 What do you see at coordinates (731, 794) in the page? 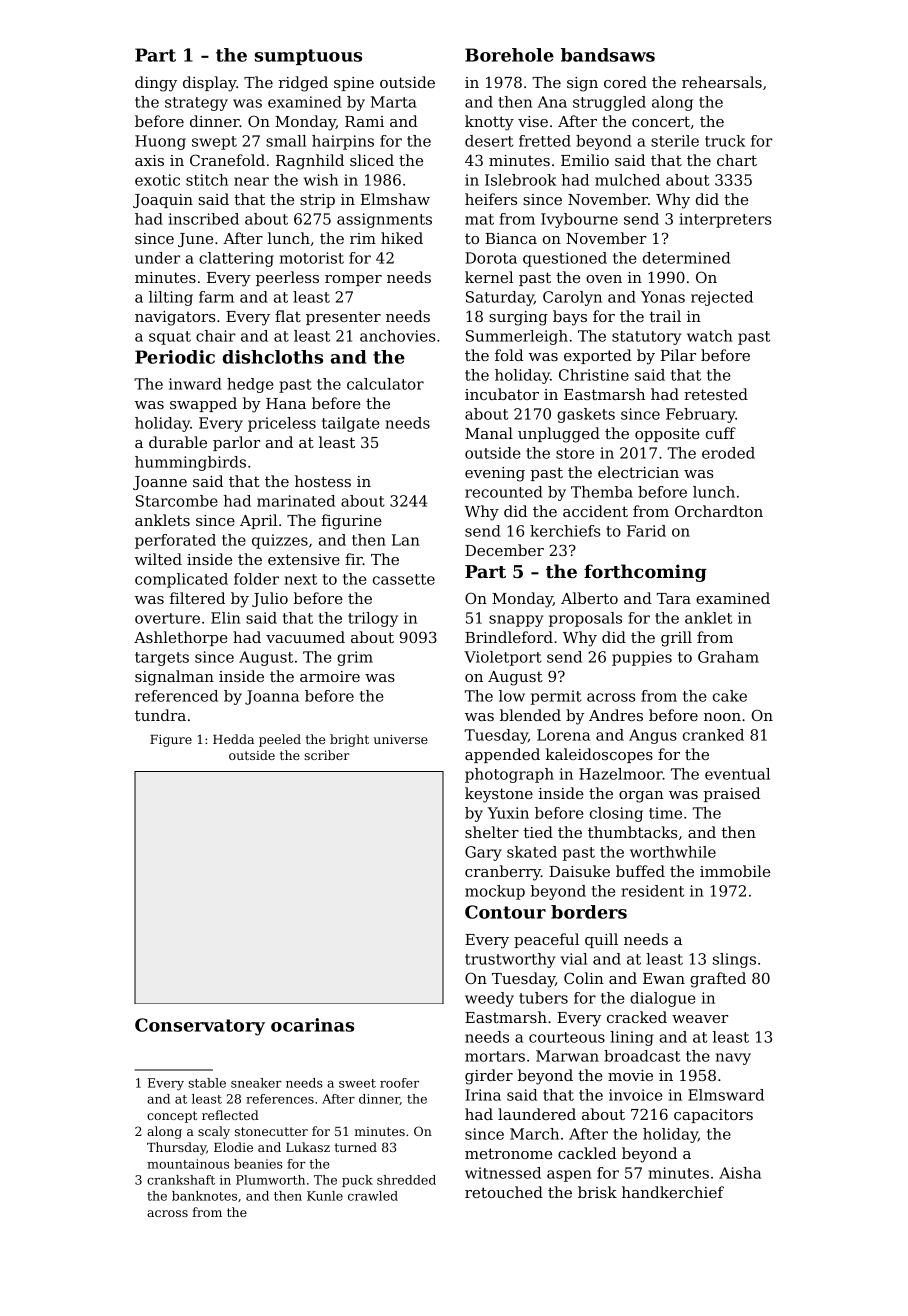
I see `praised` at bounding box center [731, 794].
